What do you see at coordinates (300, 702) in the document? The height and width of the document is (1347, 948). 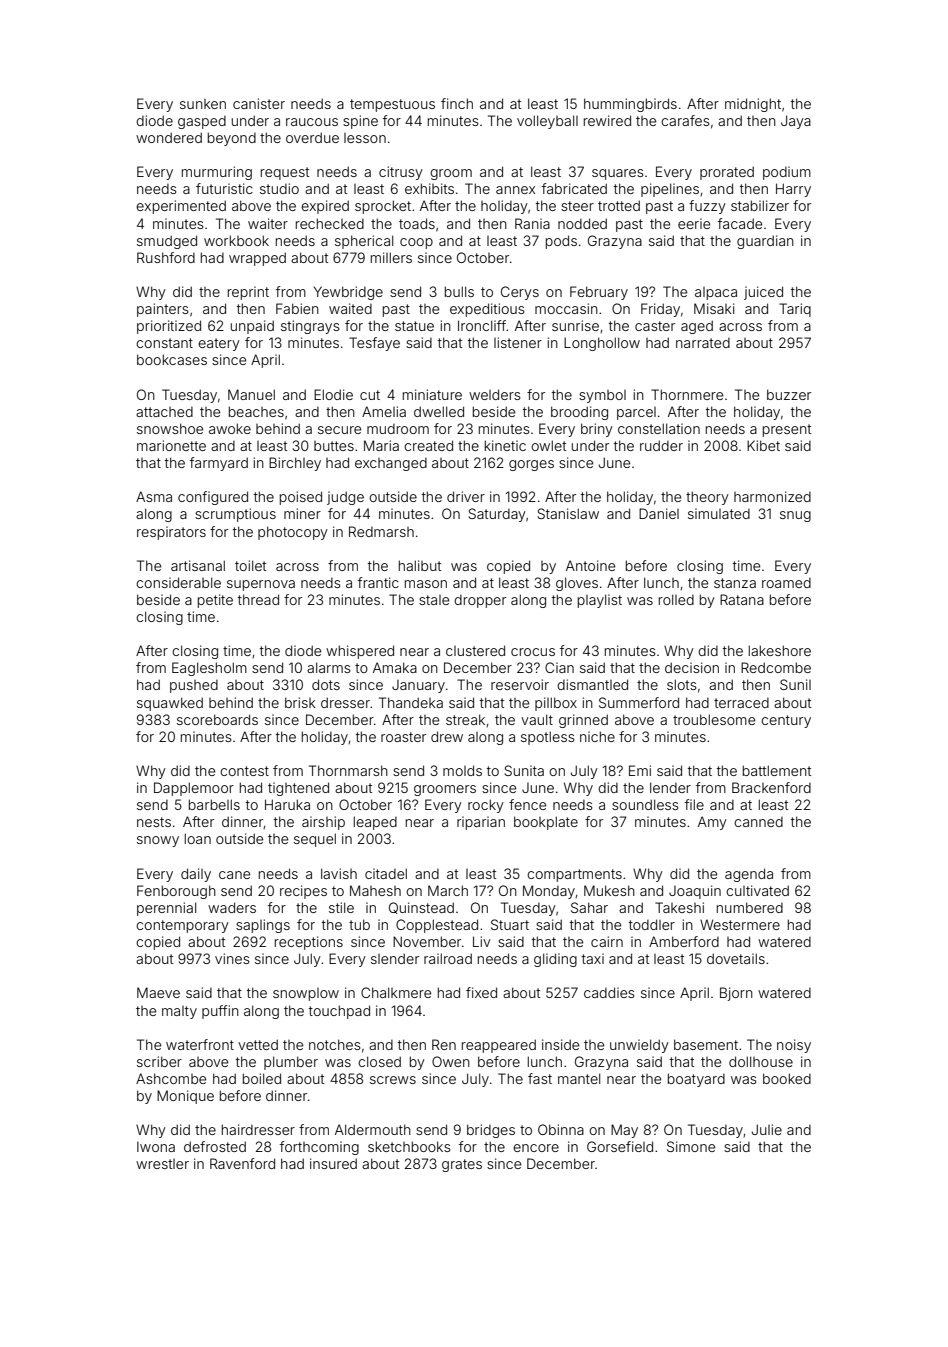 I see `brisk` at bounding box center [300, 702].
